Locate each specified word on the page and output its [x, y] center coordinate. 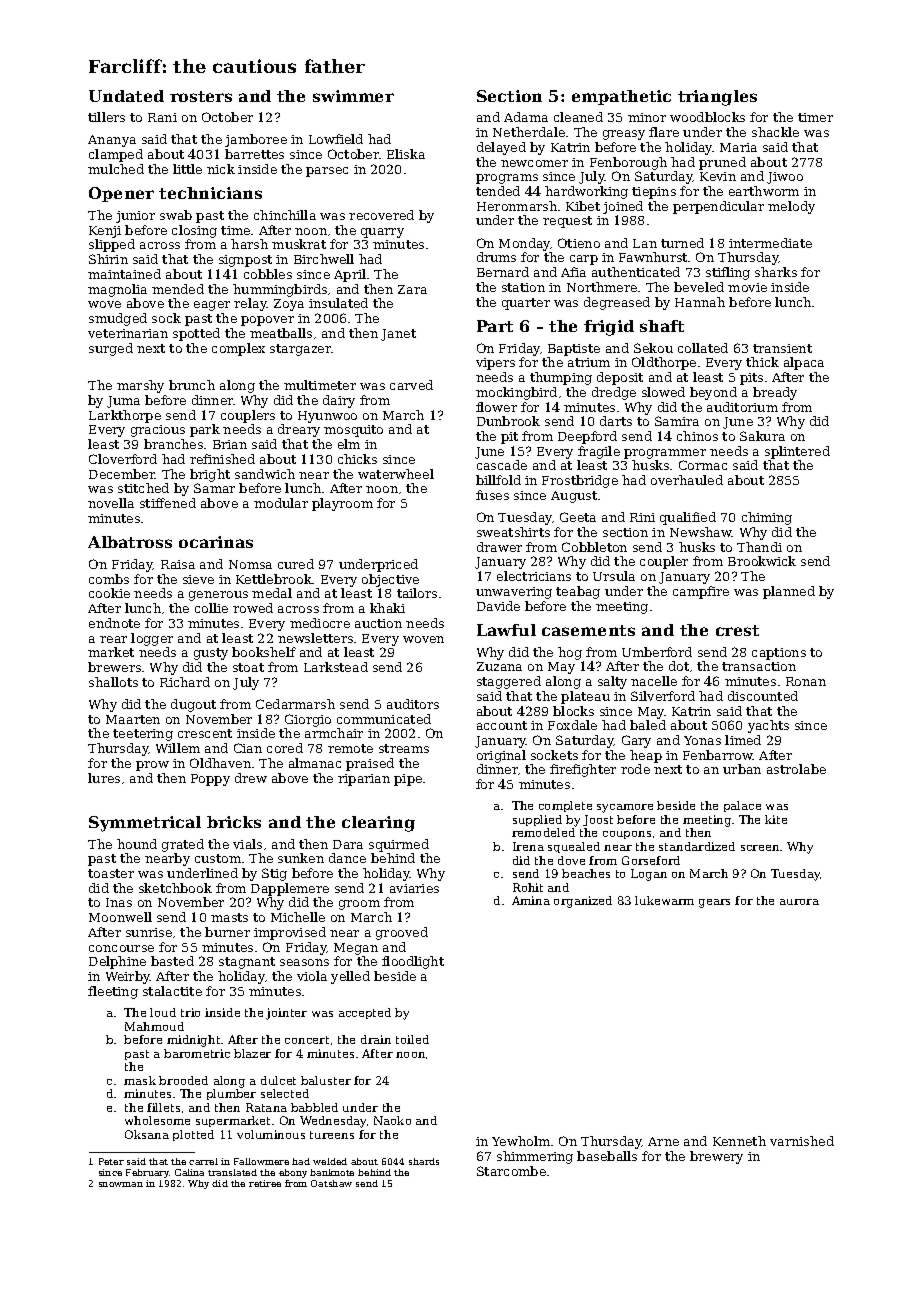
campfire [701, 592]
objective [390, 580]
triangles [717, 98]
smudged [118, 319]
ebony [293, 1173]
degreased [617, 303]
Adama [526, 117]
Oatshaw [331, 1183]
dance [347, 858]
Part [495, 326]
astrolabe [796, 769]
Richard [185, 682]
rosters [201, 96]
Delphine [117, 962]
